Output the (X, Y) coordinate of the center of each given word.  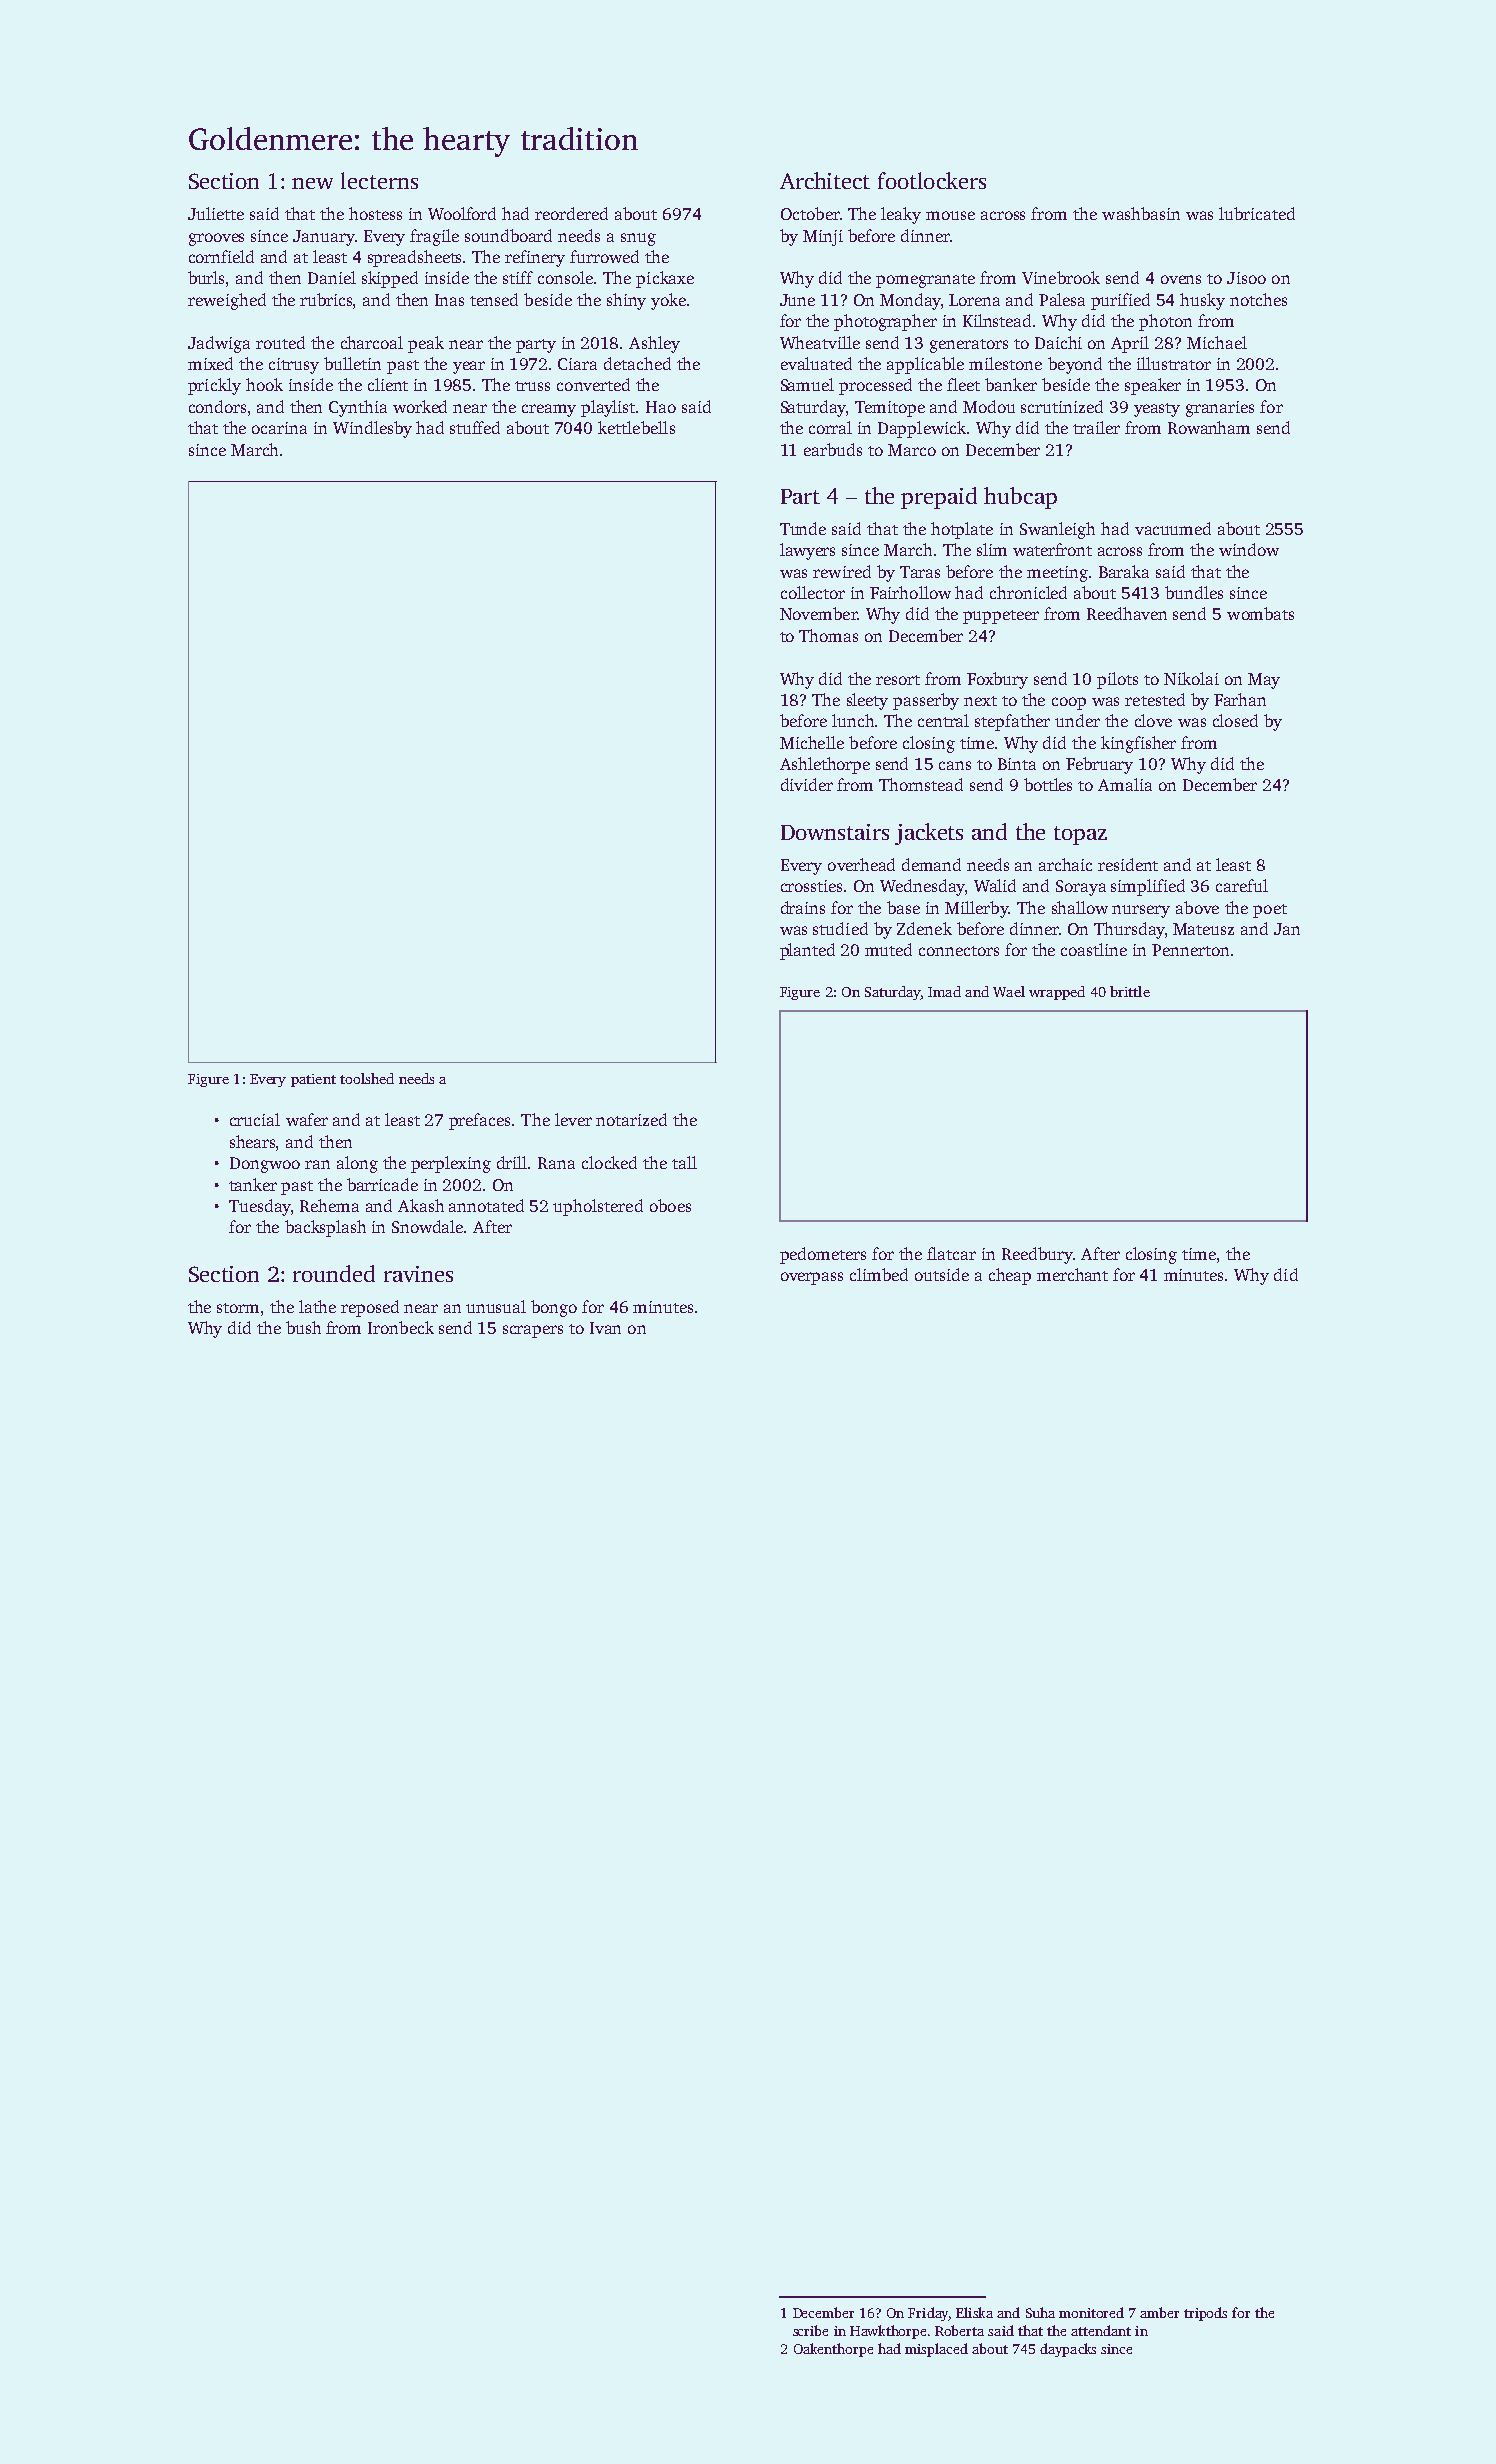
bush (303, 1327)
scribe (810, 2330)
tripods (1205, 2314)
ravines (418, 1274)
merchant (1072, 1274)
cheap (1010, 1276)
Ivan (605, 1328)
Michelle (812, 742)
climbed (879, 1274)
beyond (1075, 365)
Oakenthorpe (833, 2350)
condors (217, 406)
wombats (1260, 613)
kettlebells (636, 427)
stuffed (475, 427)
